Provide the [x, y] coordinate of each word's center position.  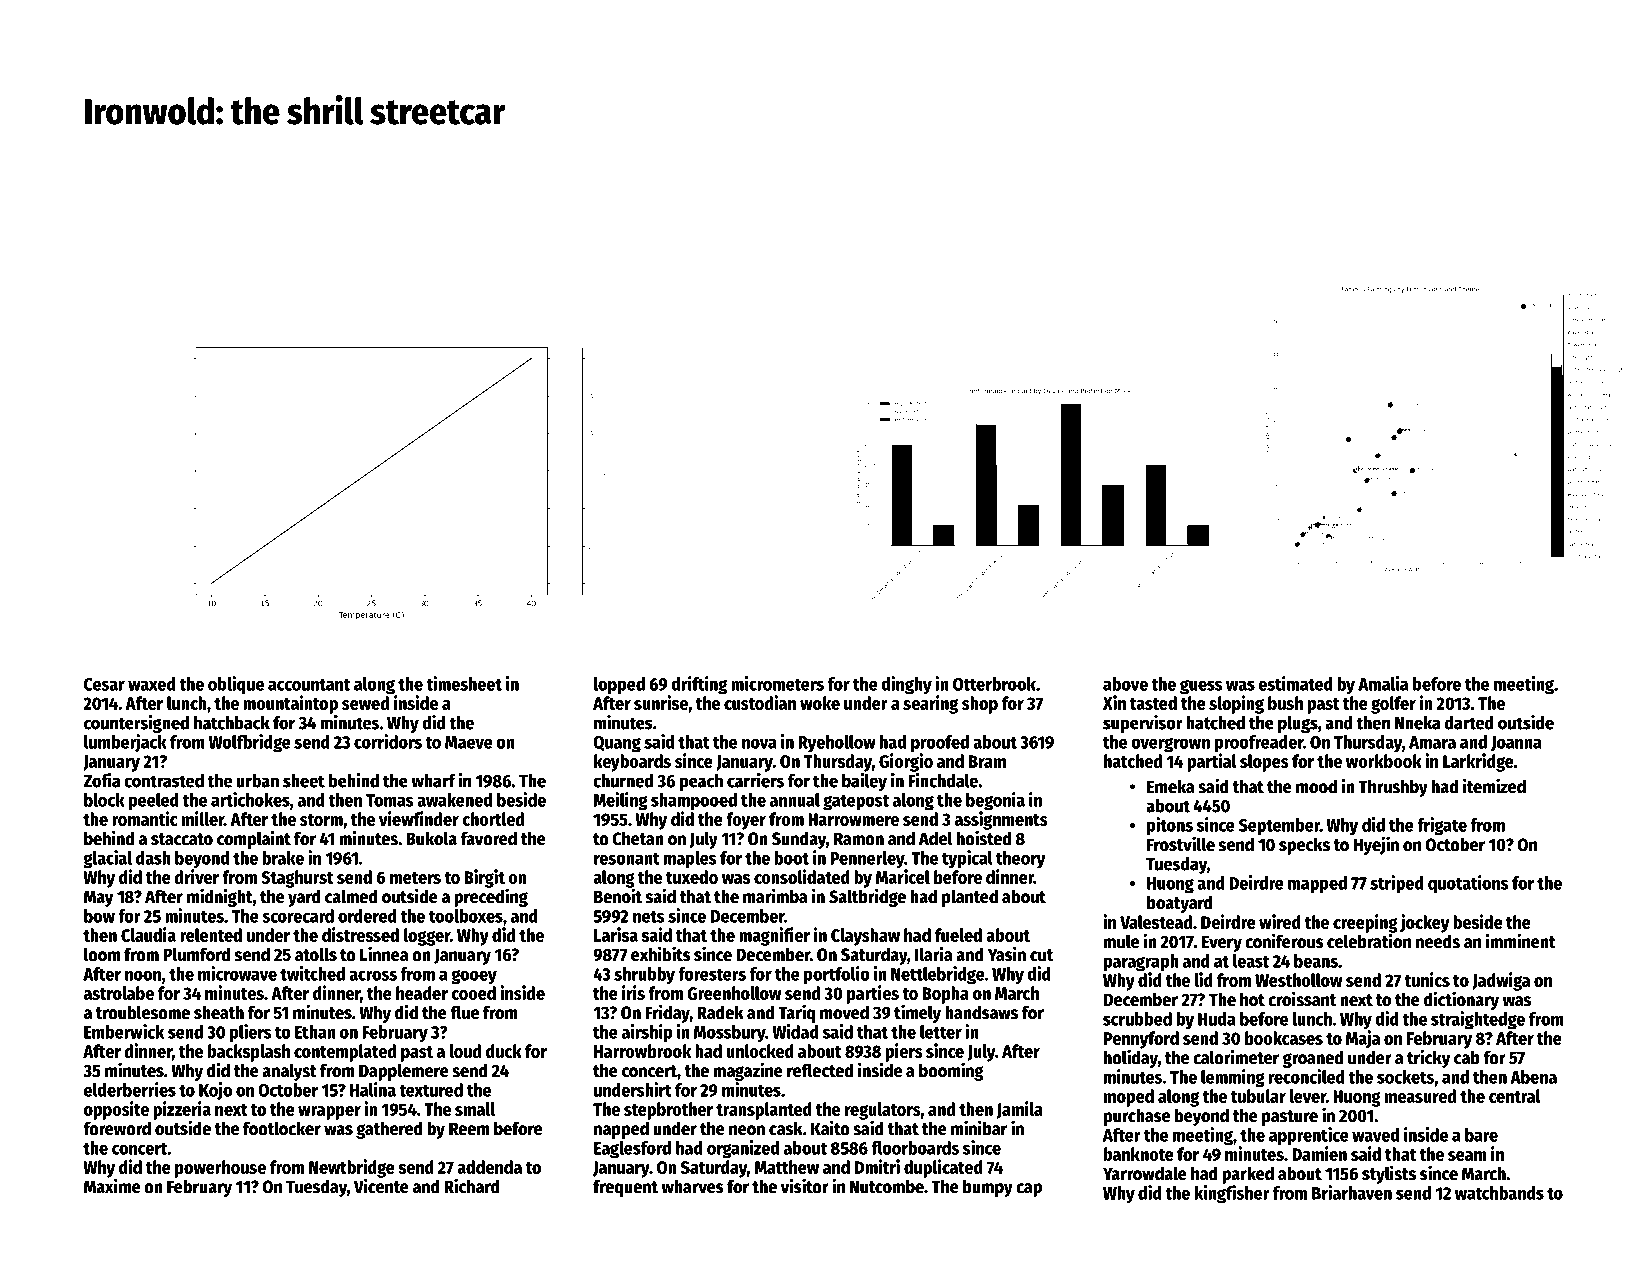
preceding [491, 897]
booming [951, 1071]
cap [1029, 1190]
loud [465, 1051]
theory [1021, 859]
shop [980, 705]
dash [153, 858]
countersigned [136, 724]
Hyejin [1376, 845]
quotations [1468, 884]
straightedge [1478, 1020]
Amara [1432, 742]
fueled [958, 935]
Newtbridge [352, 1168]
